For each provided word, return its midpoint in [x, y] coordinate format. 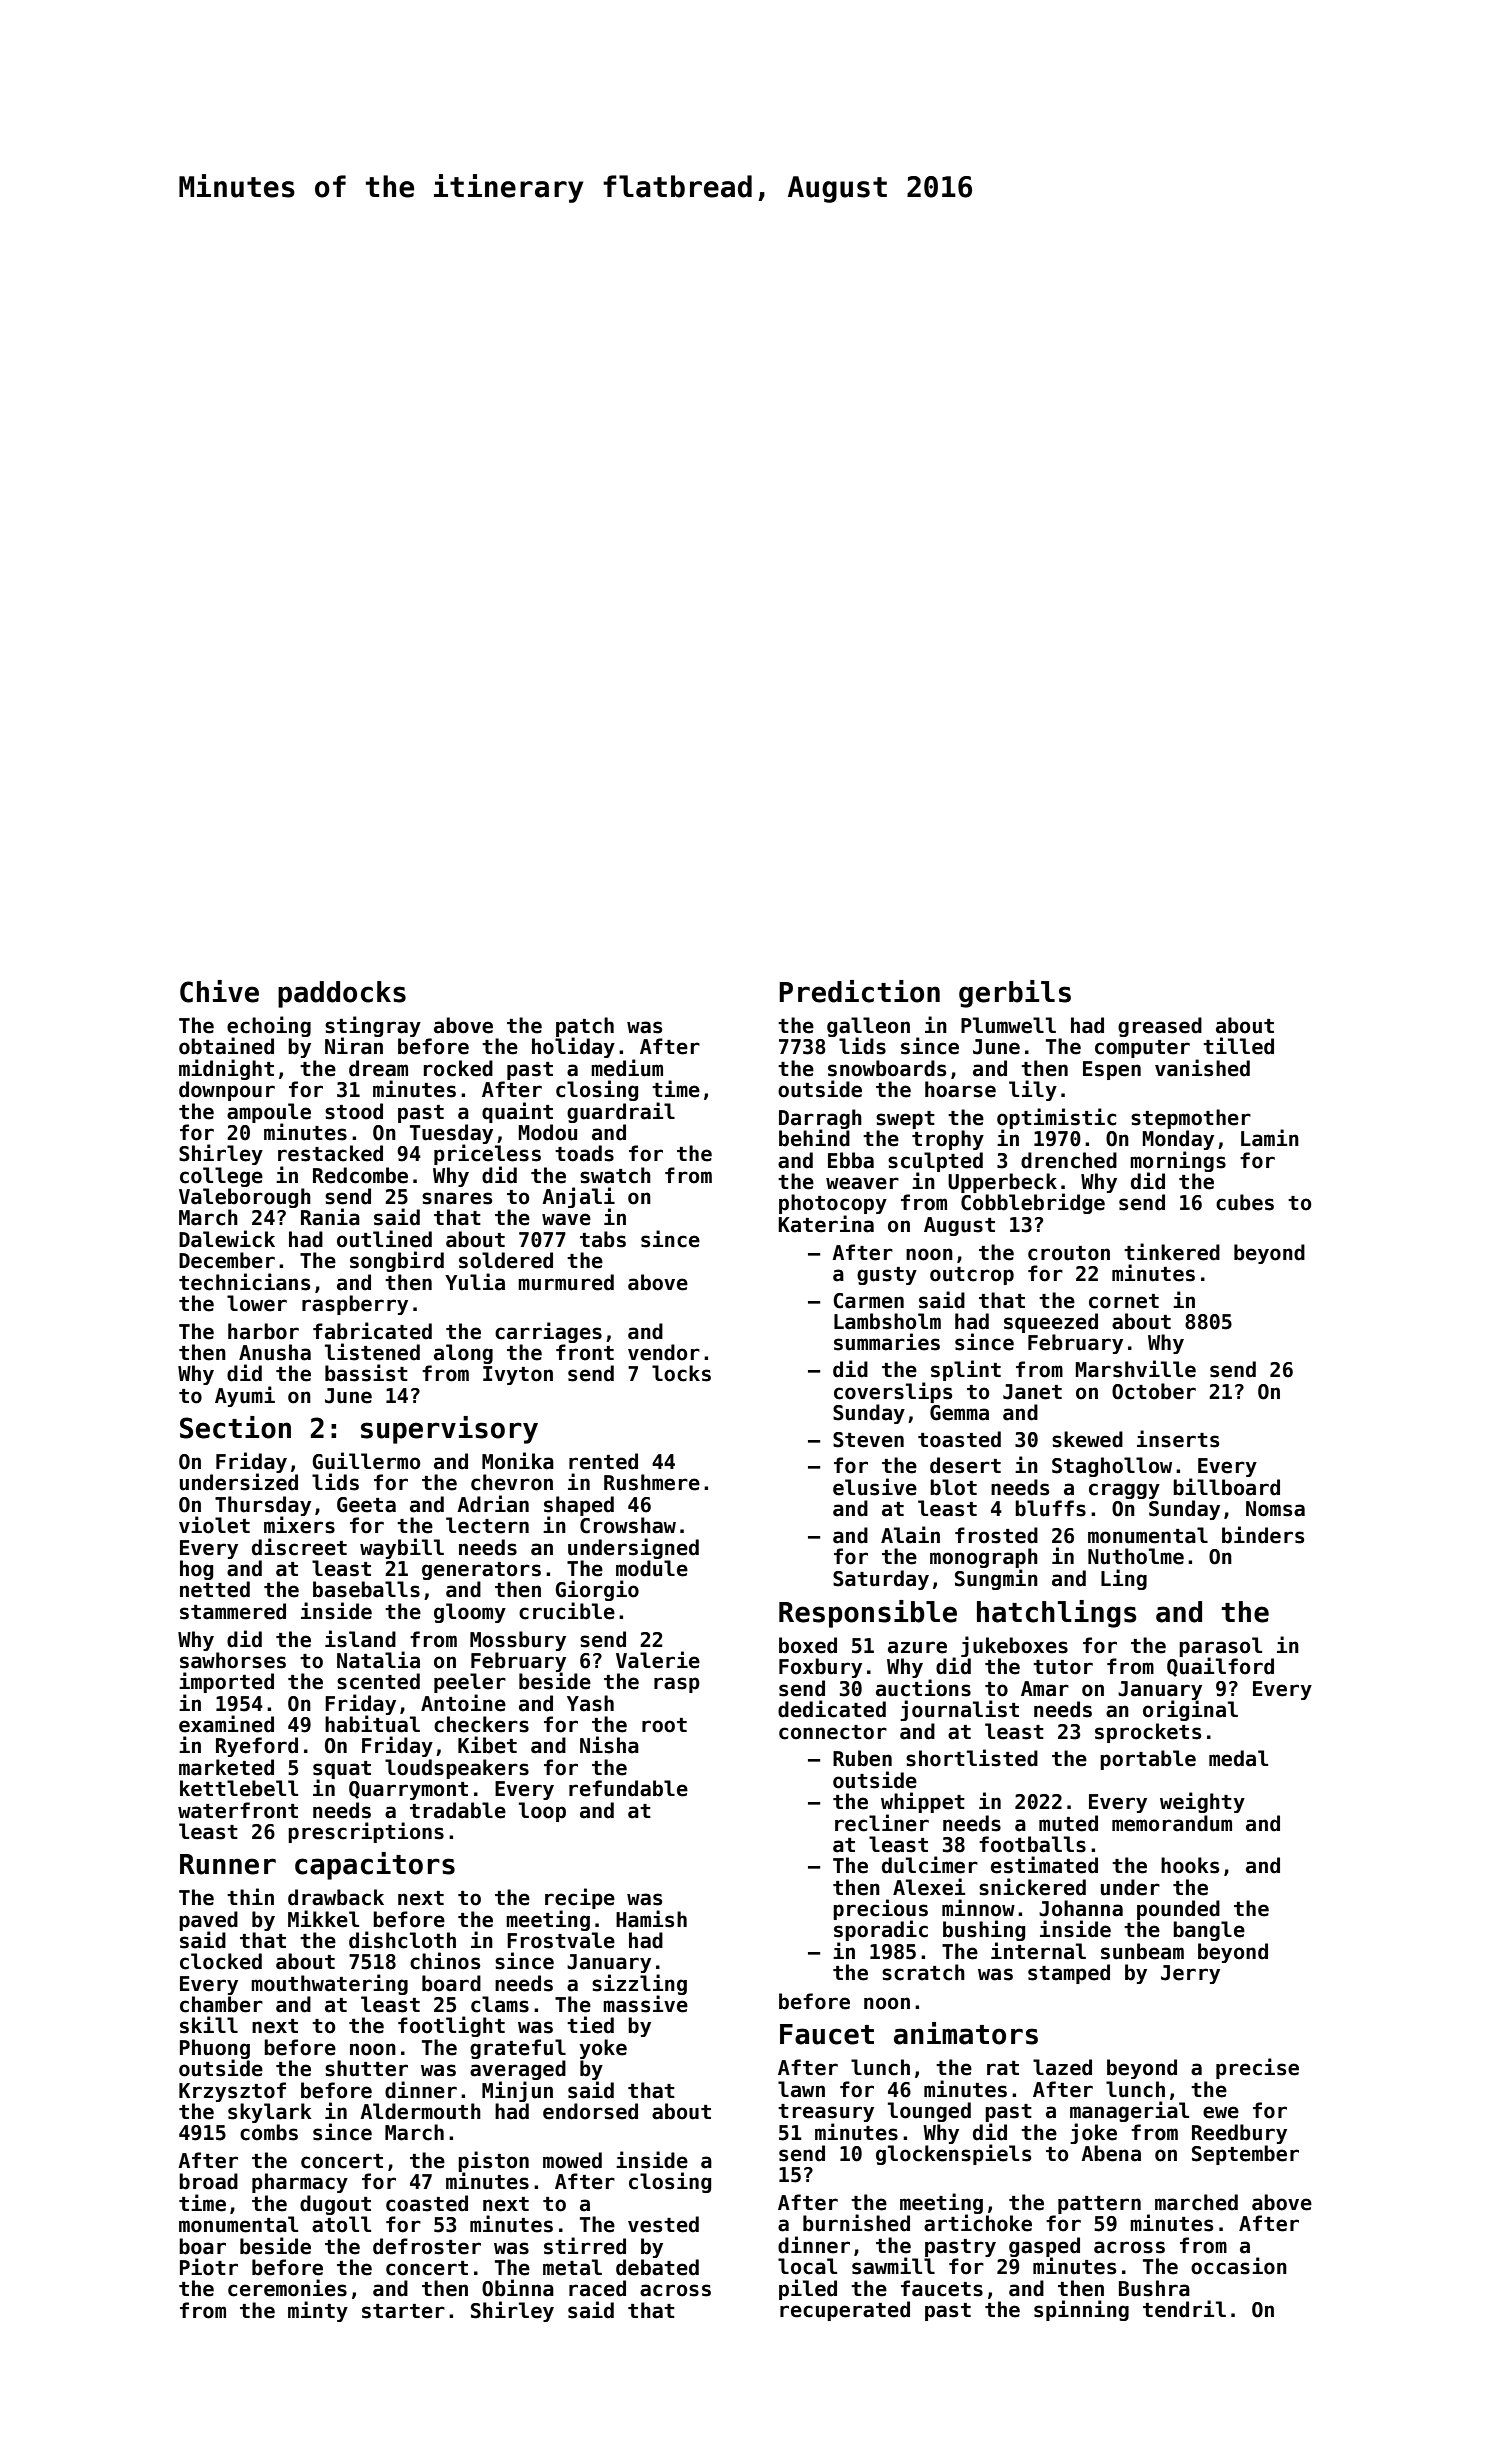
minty [318, 2311]
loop [542, 1812]
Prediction [859, 991]
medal [1238, 1758]
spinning [1081, 2310]
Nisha [609, 1745]
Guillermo [366, 1461]
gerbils [1015, 994]
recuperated [845, 2311]
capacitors [375, 1866]
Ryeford [257, 1747]
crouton [1069, 1253]
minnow [978, 1908]
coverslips [893, 1392]
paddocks [342, 994]
